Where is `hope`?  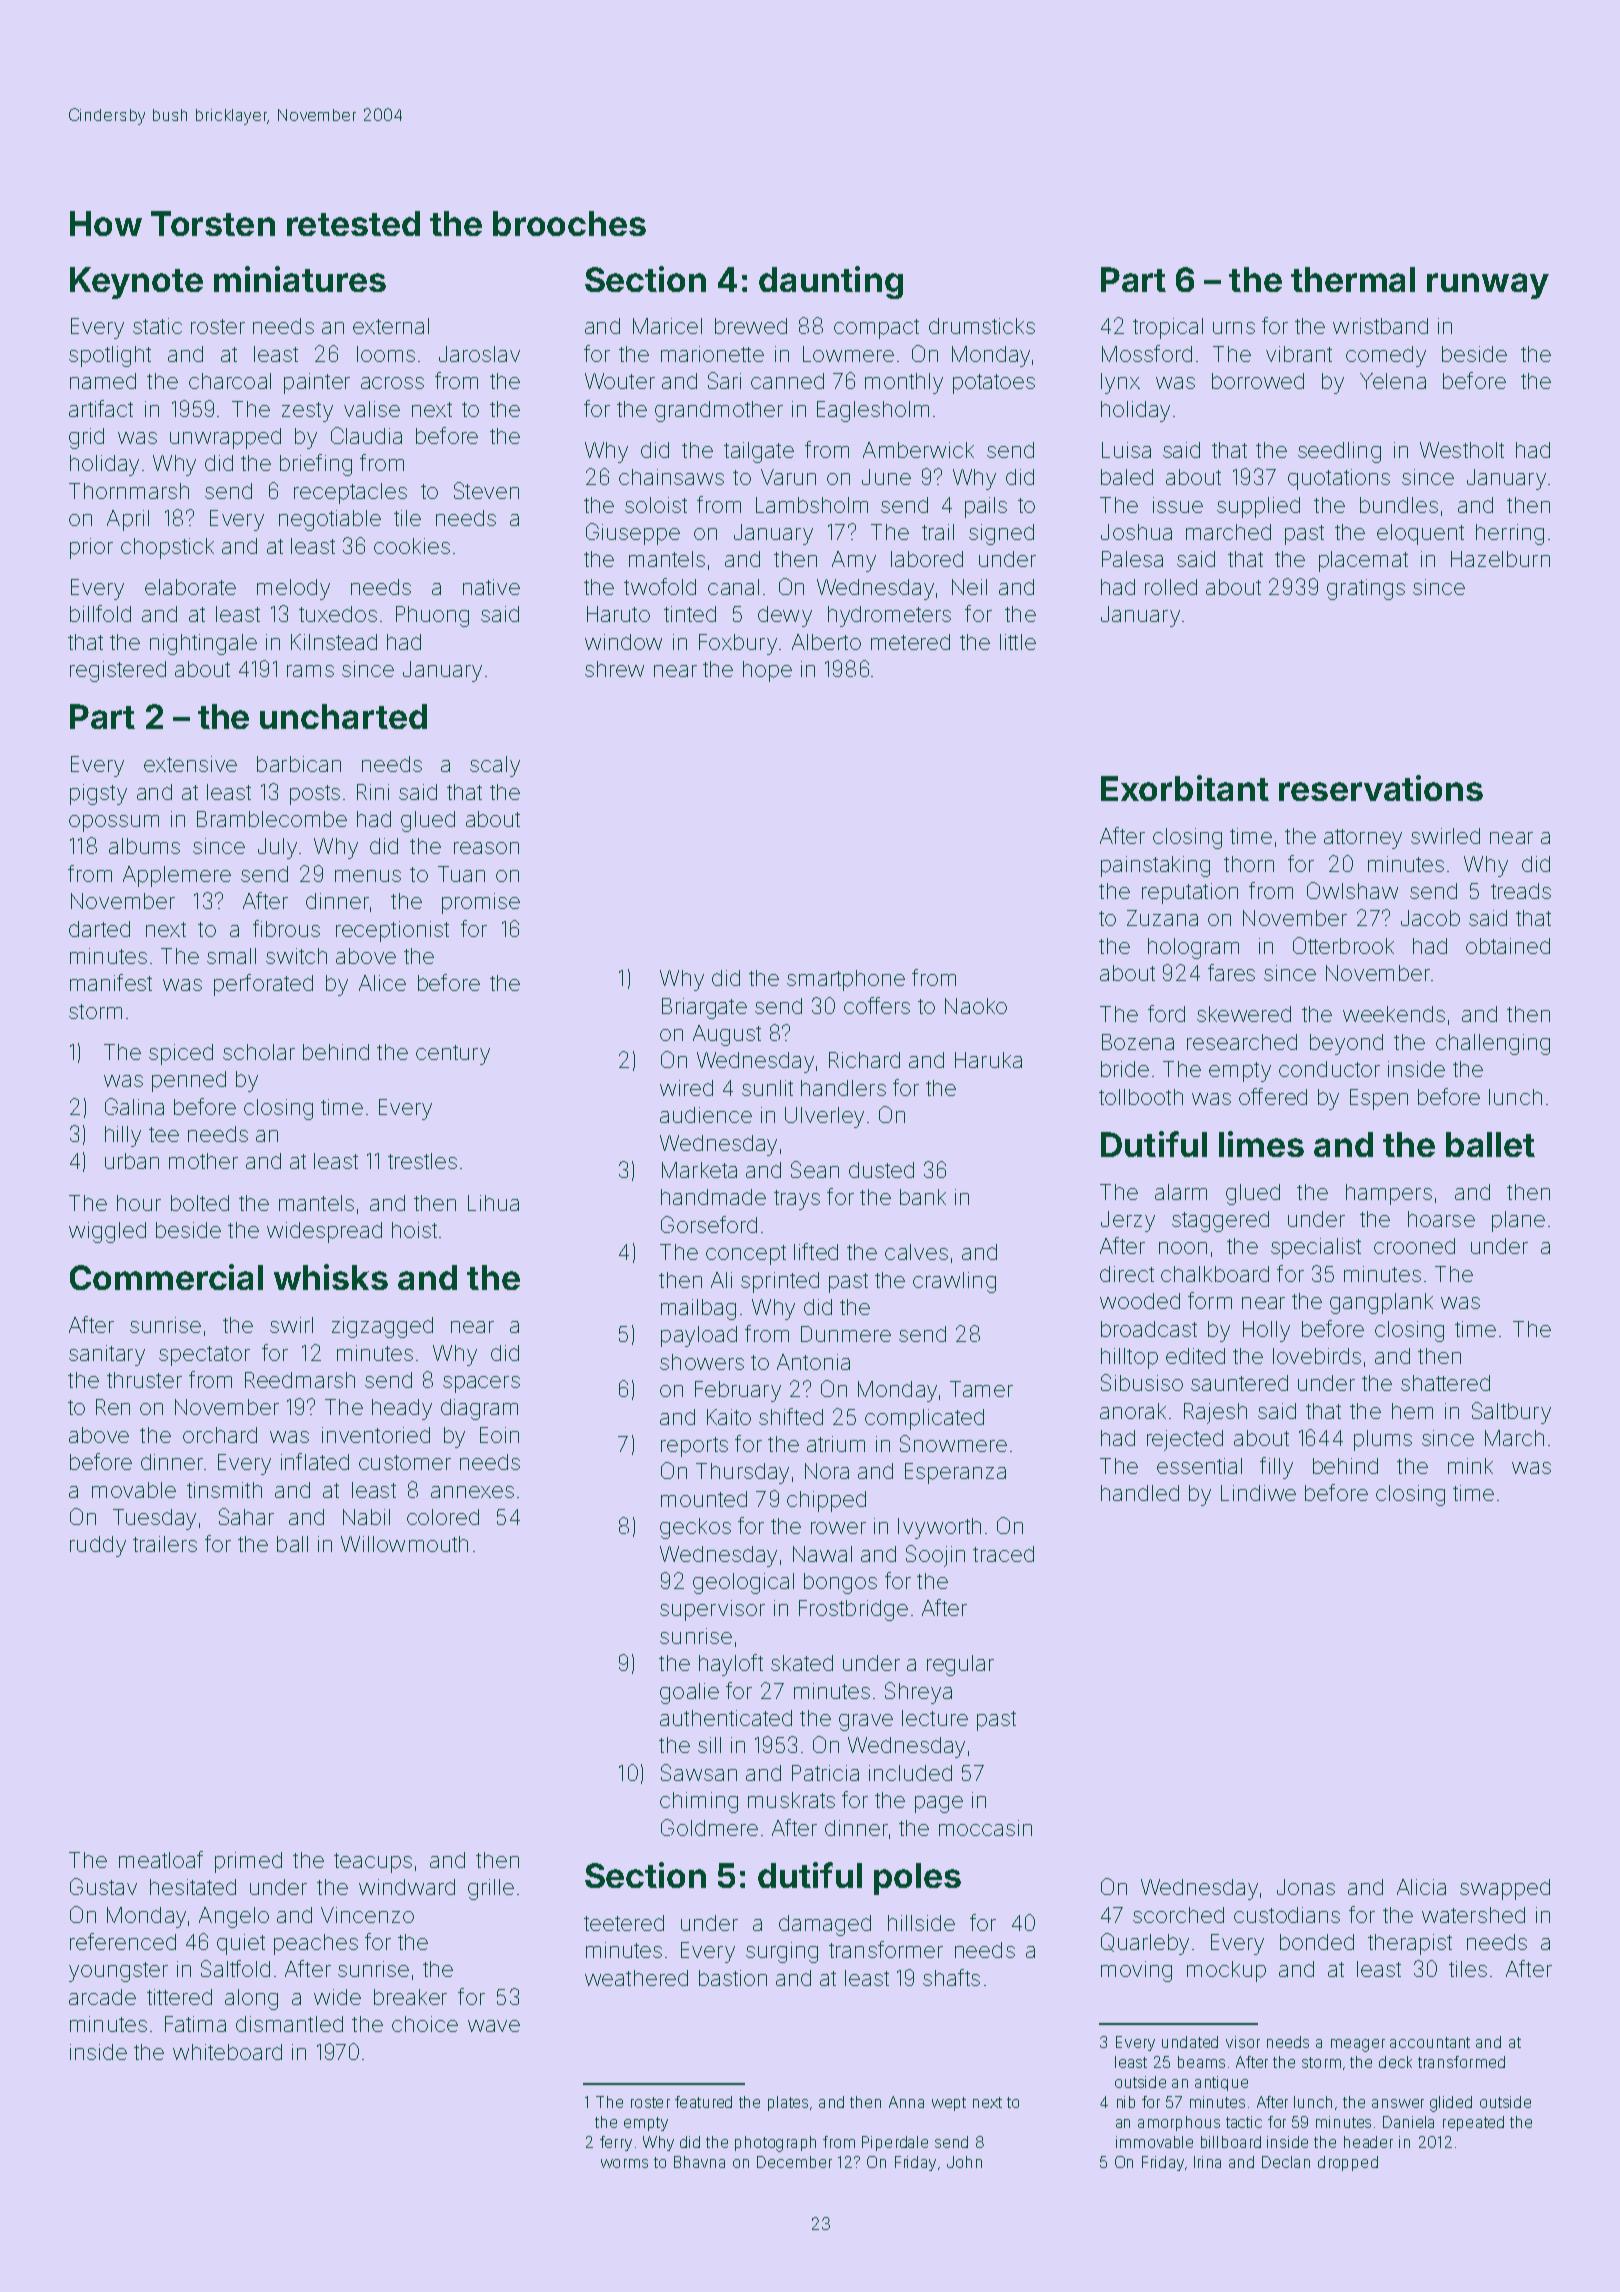
hope is located at coordinates (767, 671).
